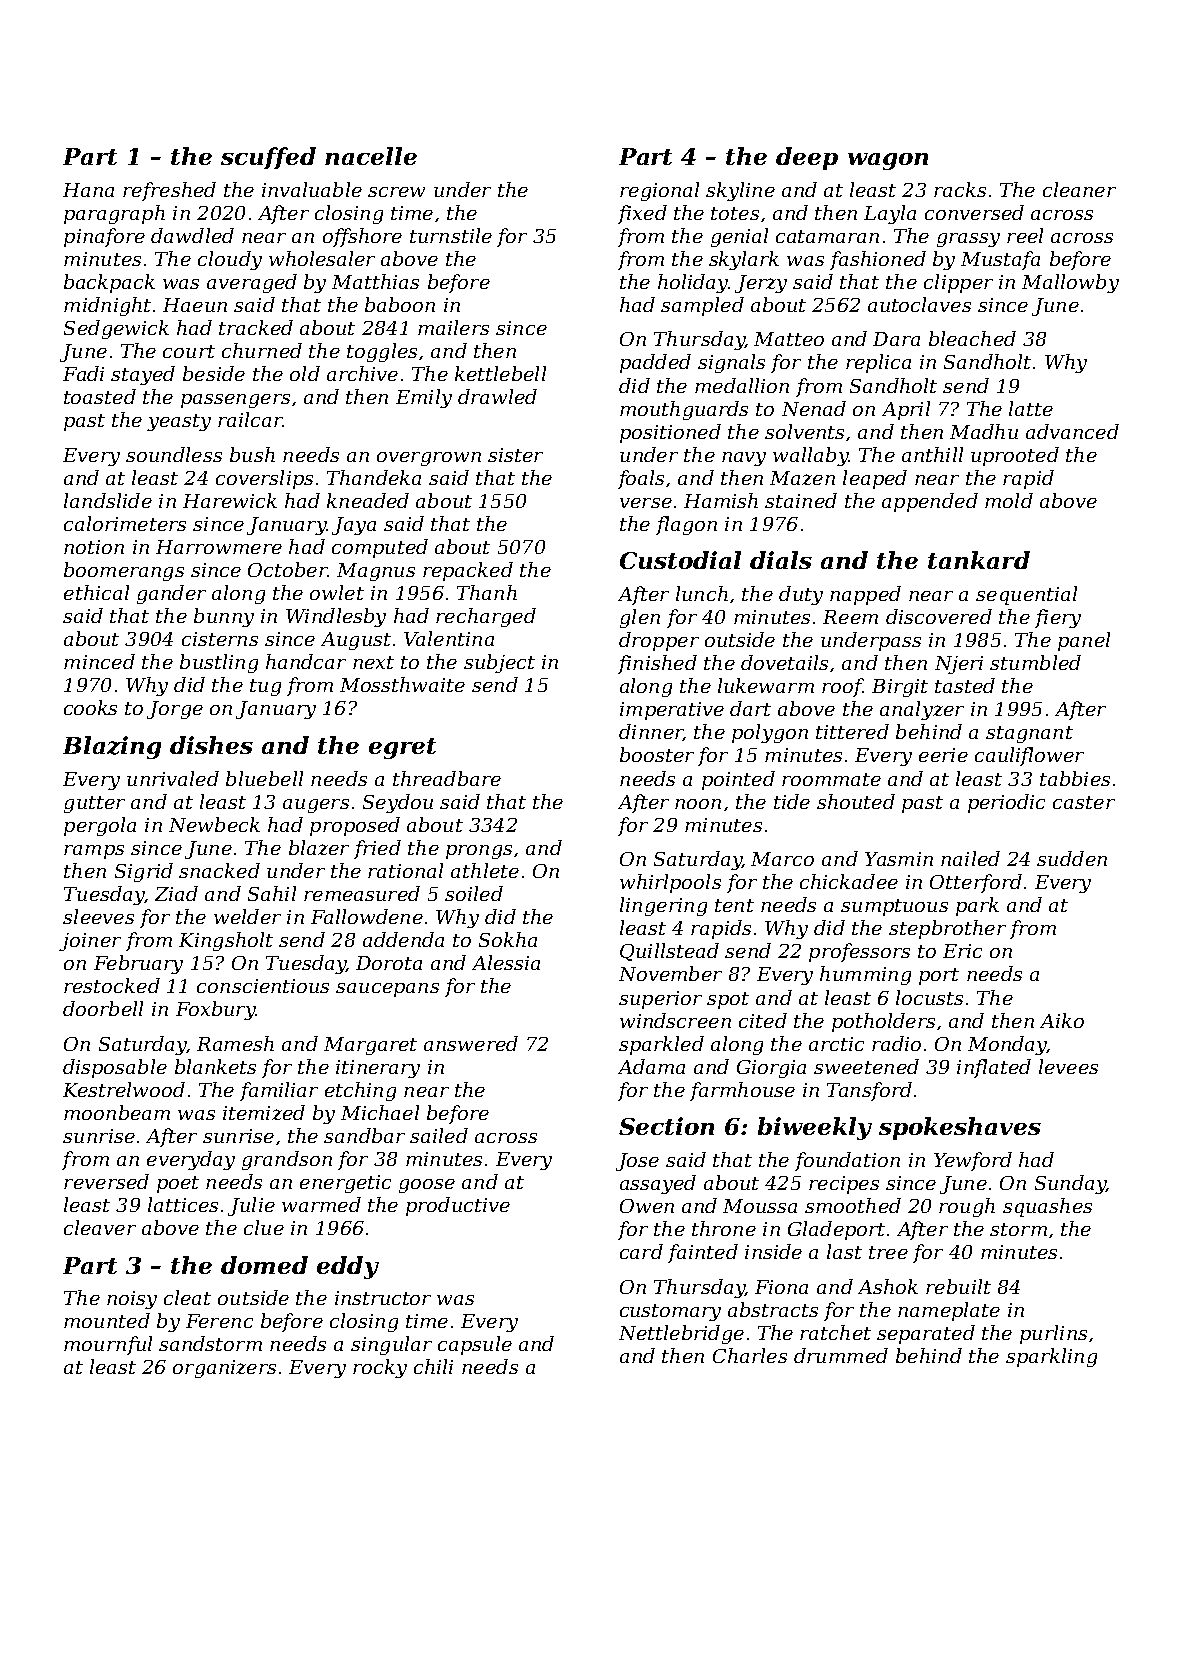  What do you see at coordinates (99, 661) in the screenshot?
I see `minced` at bounding box center [99, 661].
